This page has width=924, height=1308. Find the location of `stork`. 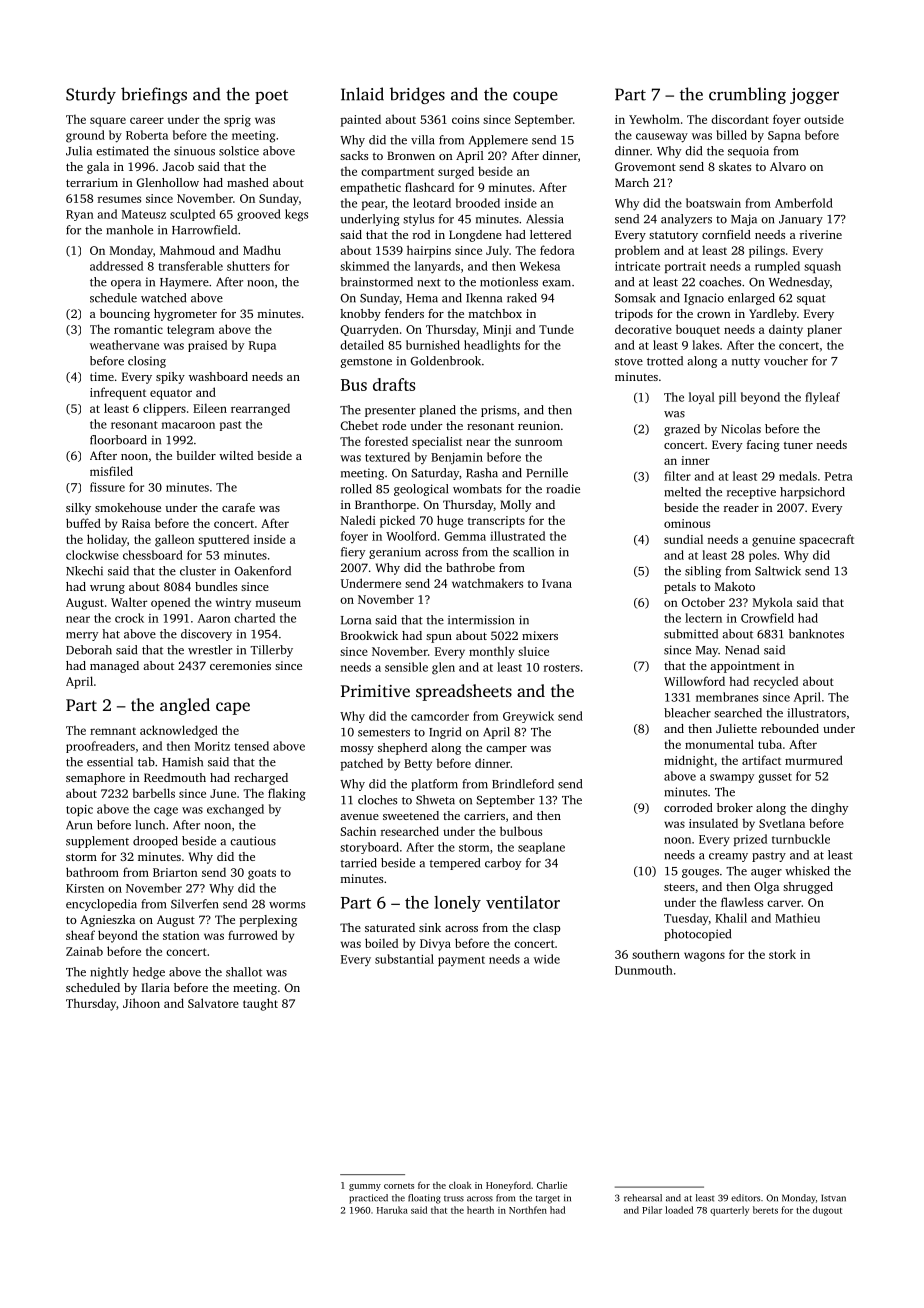

stork is located at coordinates (782, 954).
